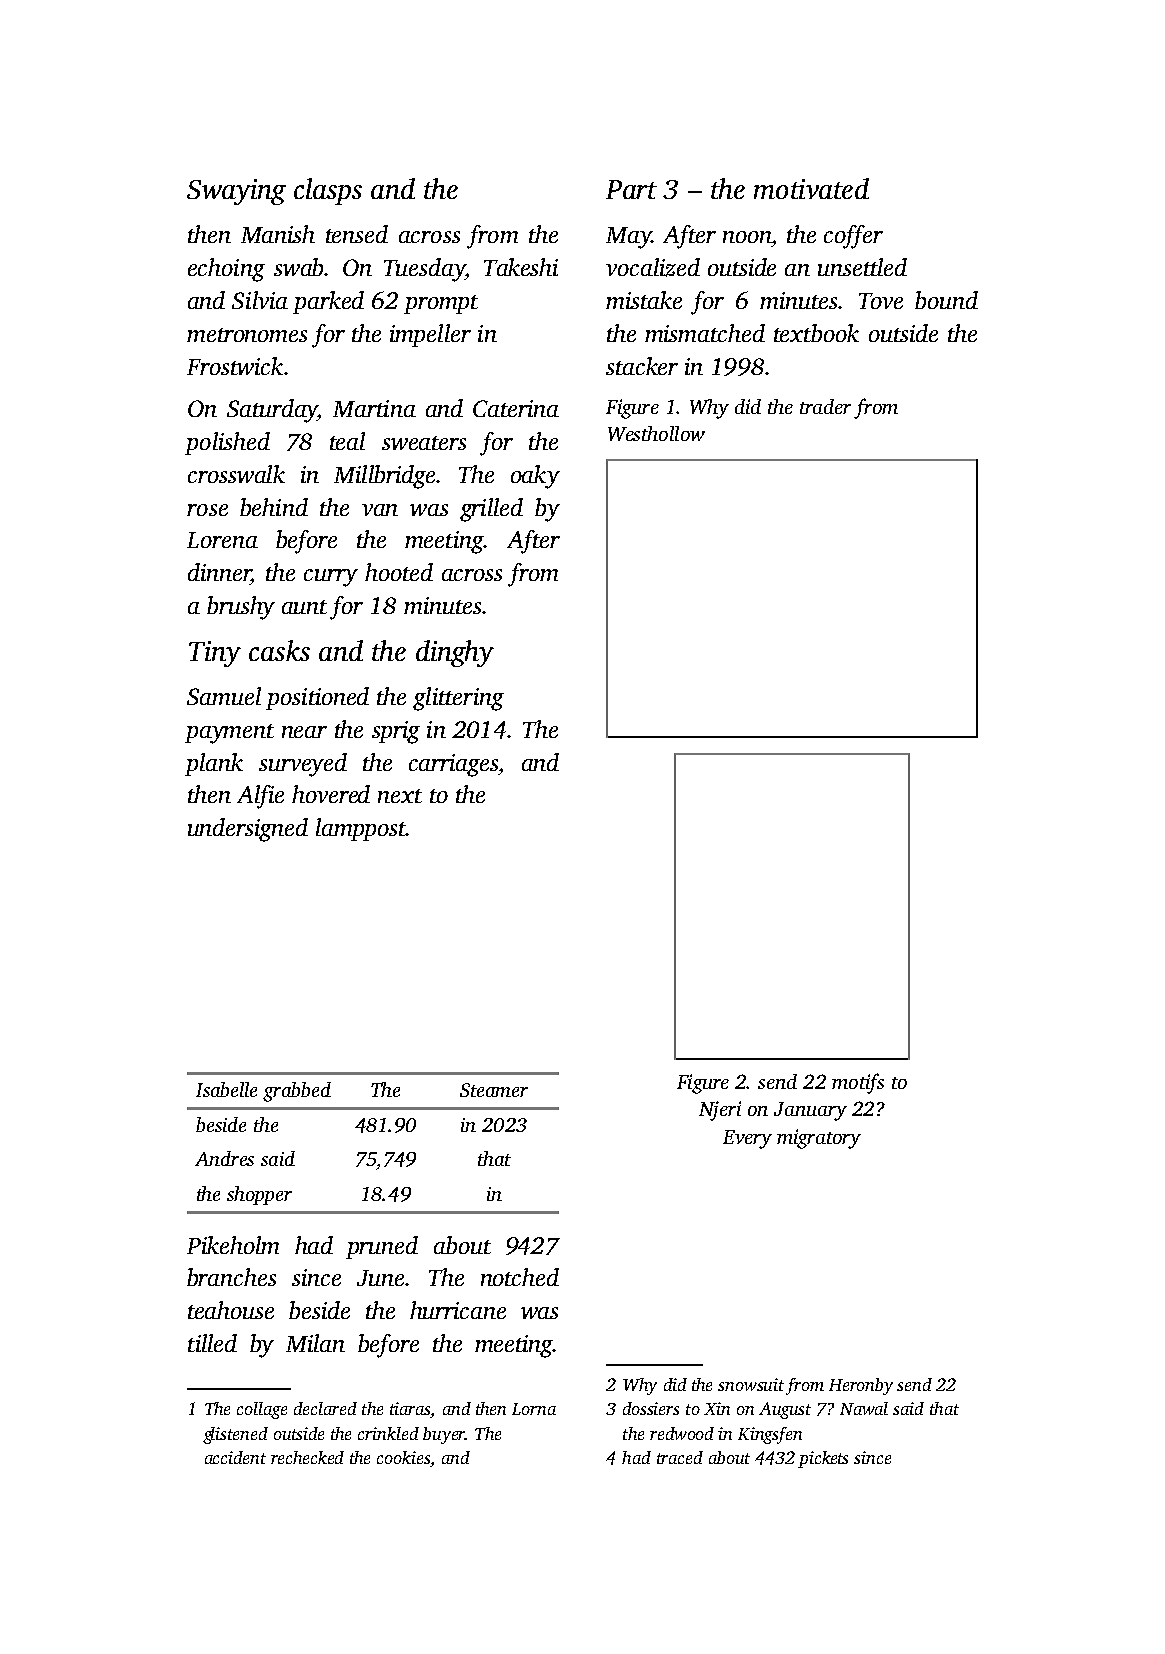 Image resolution: width=1165 pixels, height=1654 pixels. What do you see at coordinates (751, 1384) in the screenshot?
I see `snowsuit` at bounding box center [751, 1384].
